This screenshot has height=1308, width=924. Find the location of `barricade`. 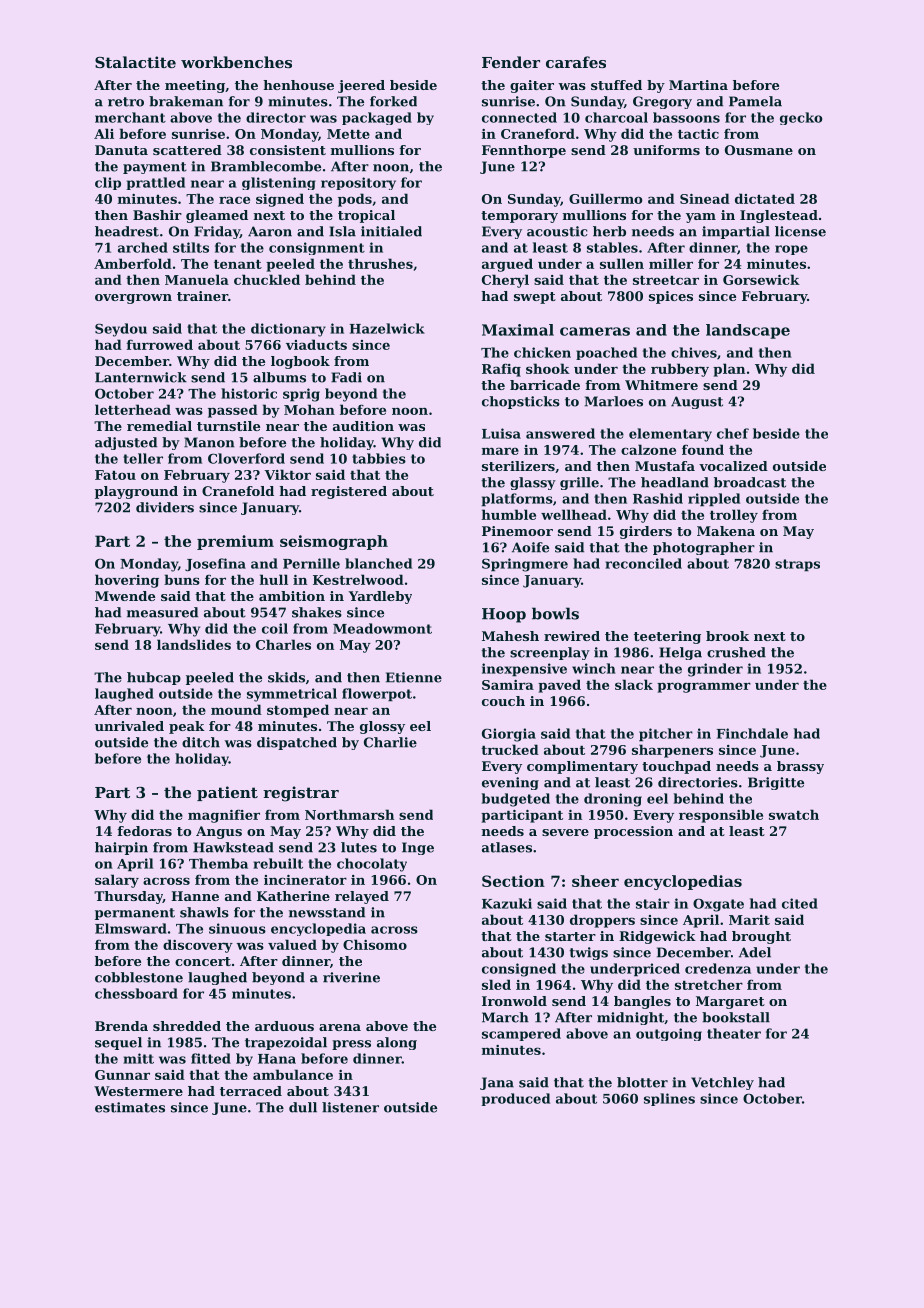

barricade is located at coordinates (545, 385).
